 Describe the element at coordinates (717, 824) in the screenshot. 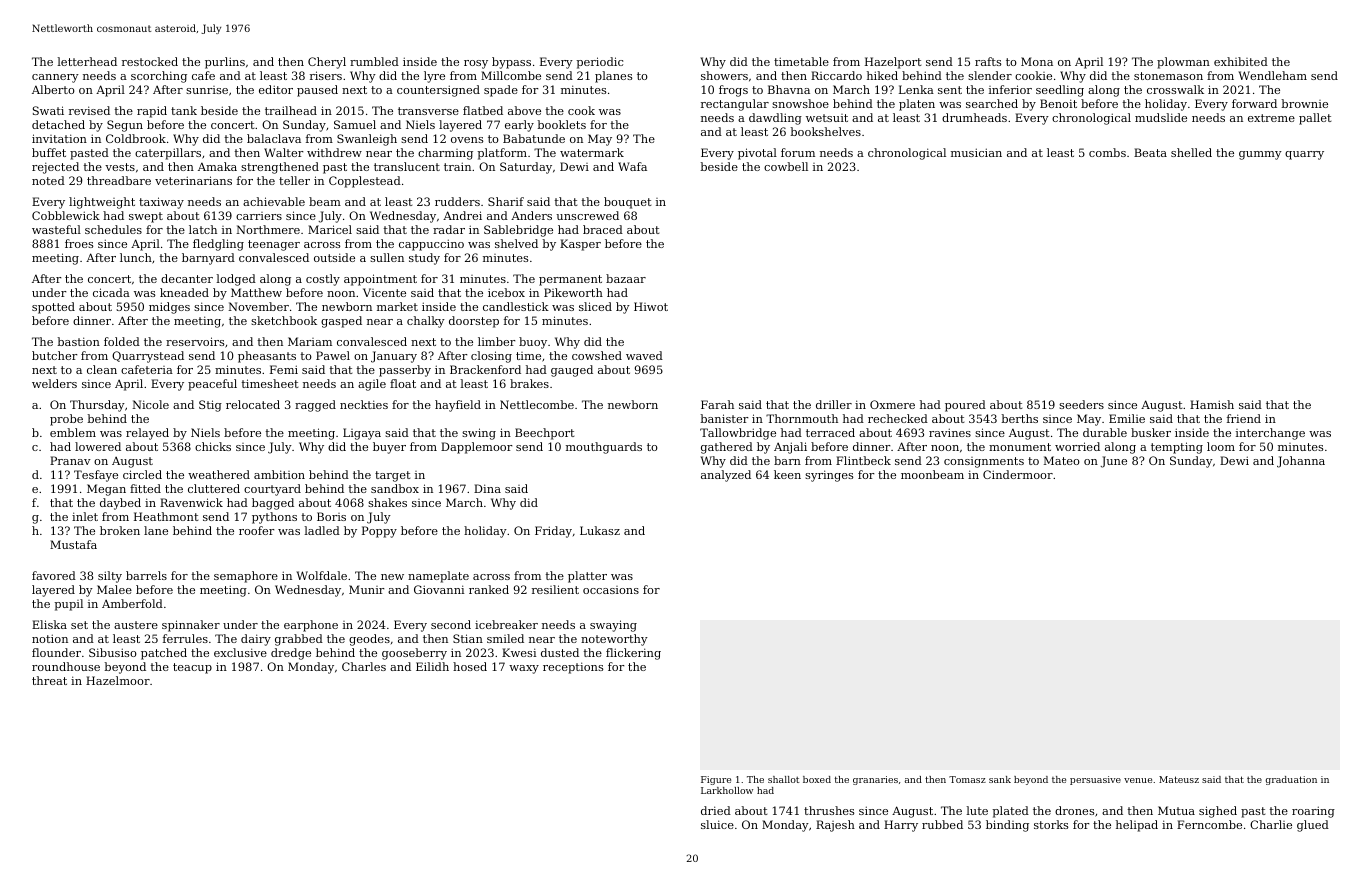

I see `sluice` at that location.
